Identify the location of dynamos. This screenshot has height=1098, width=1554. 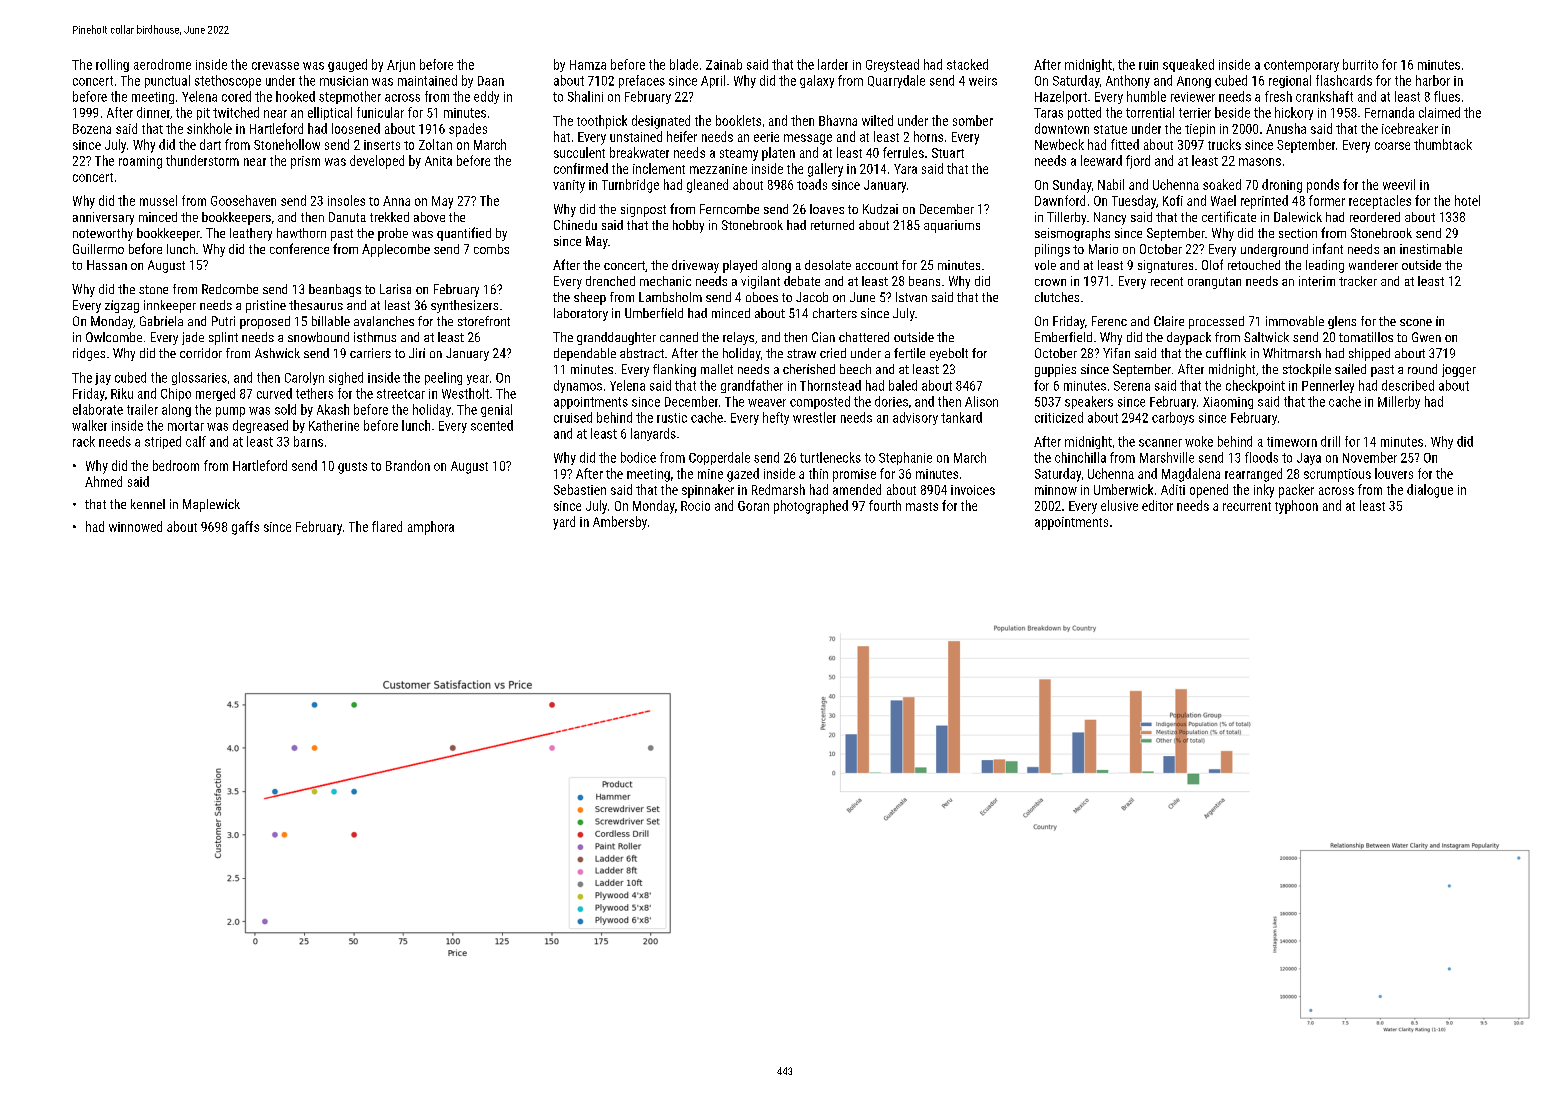
(578, 386).
